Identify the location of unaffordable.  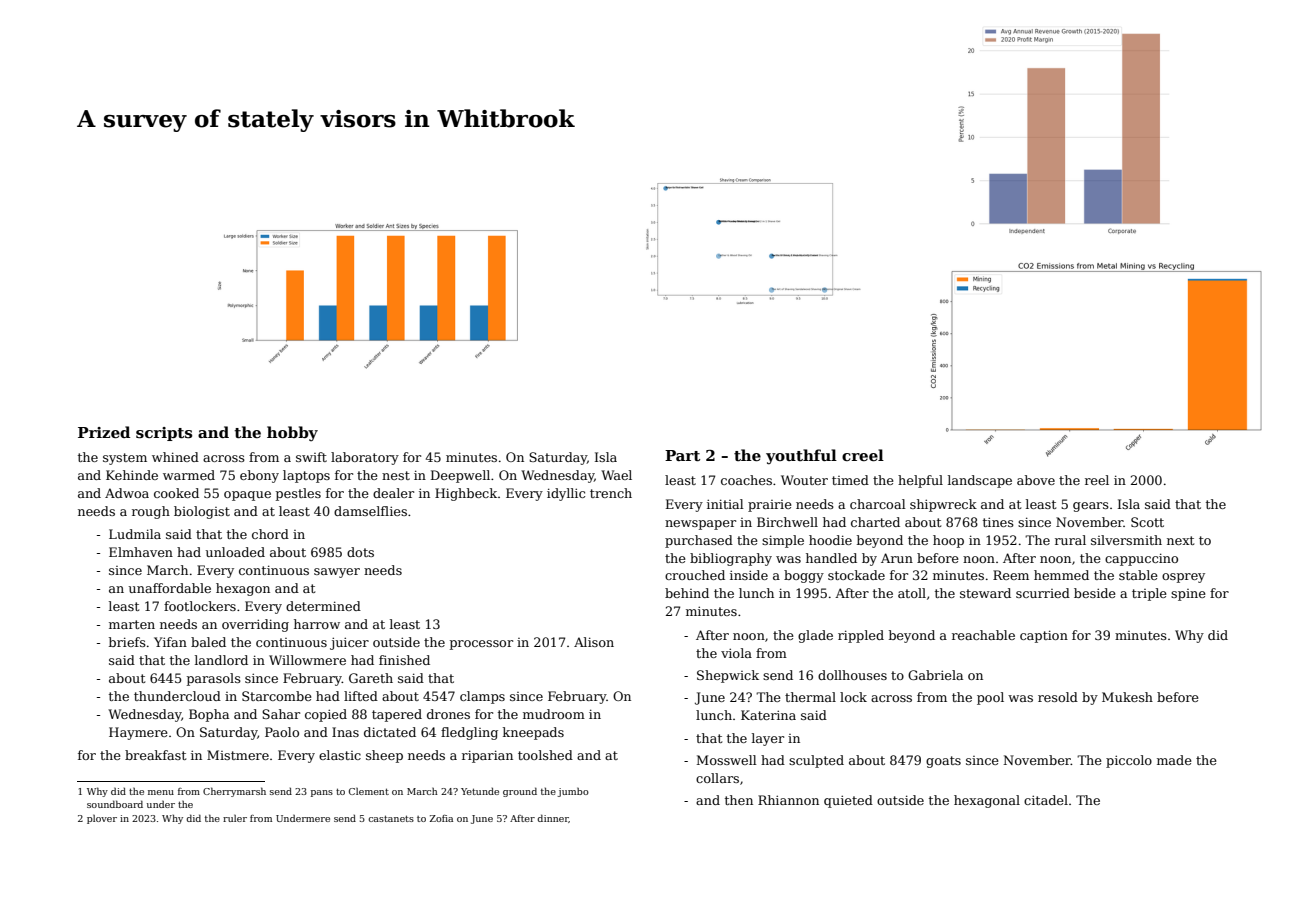
(170, 588).
